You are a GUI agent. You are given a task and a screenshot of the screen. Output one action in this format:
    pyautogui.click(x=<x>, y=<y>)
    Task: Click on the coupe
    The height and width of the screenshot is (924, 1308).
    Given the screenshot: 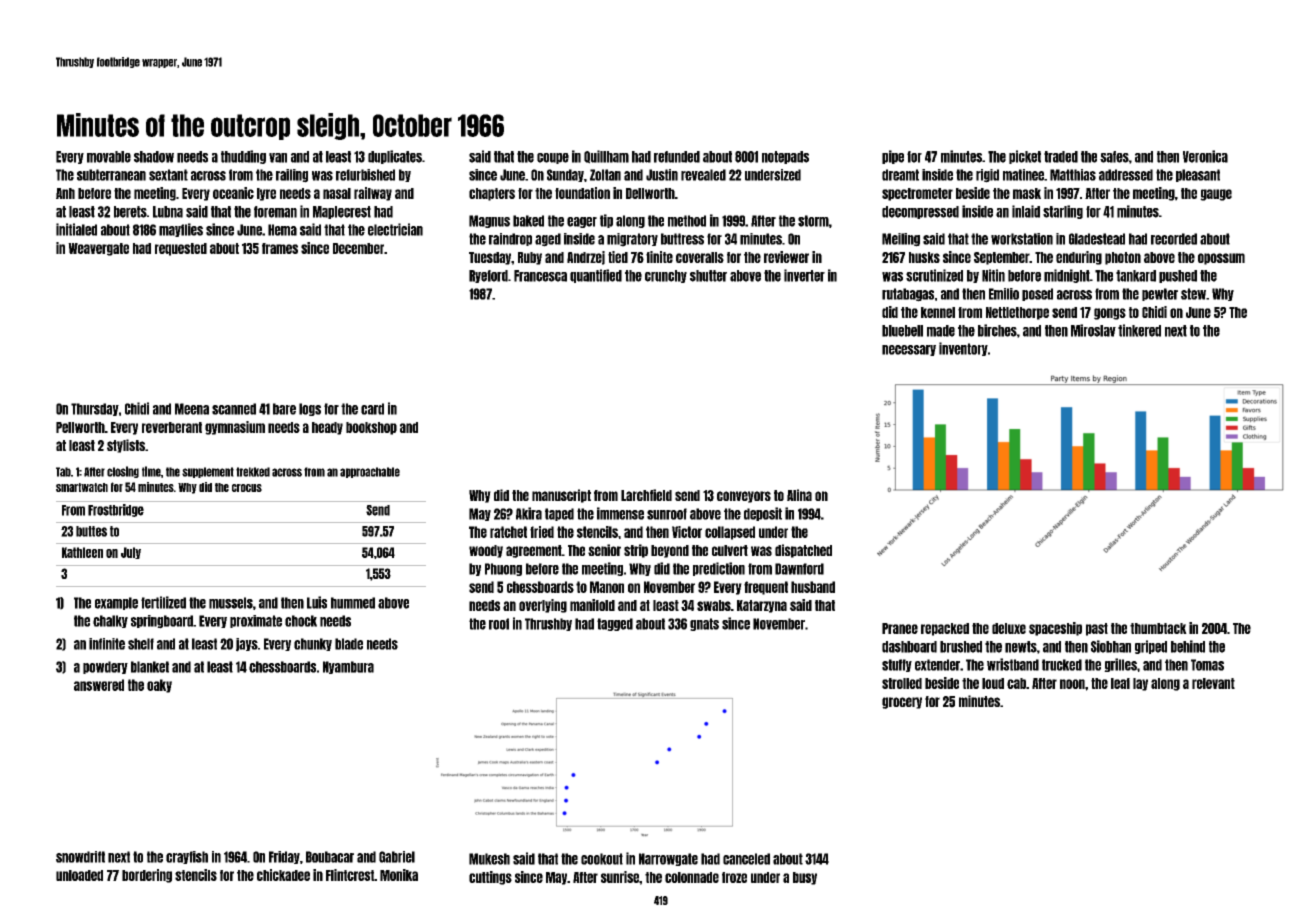 What is the action you would take?
    pyautogui.click(x=553, y=158)
